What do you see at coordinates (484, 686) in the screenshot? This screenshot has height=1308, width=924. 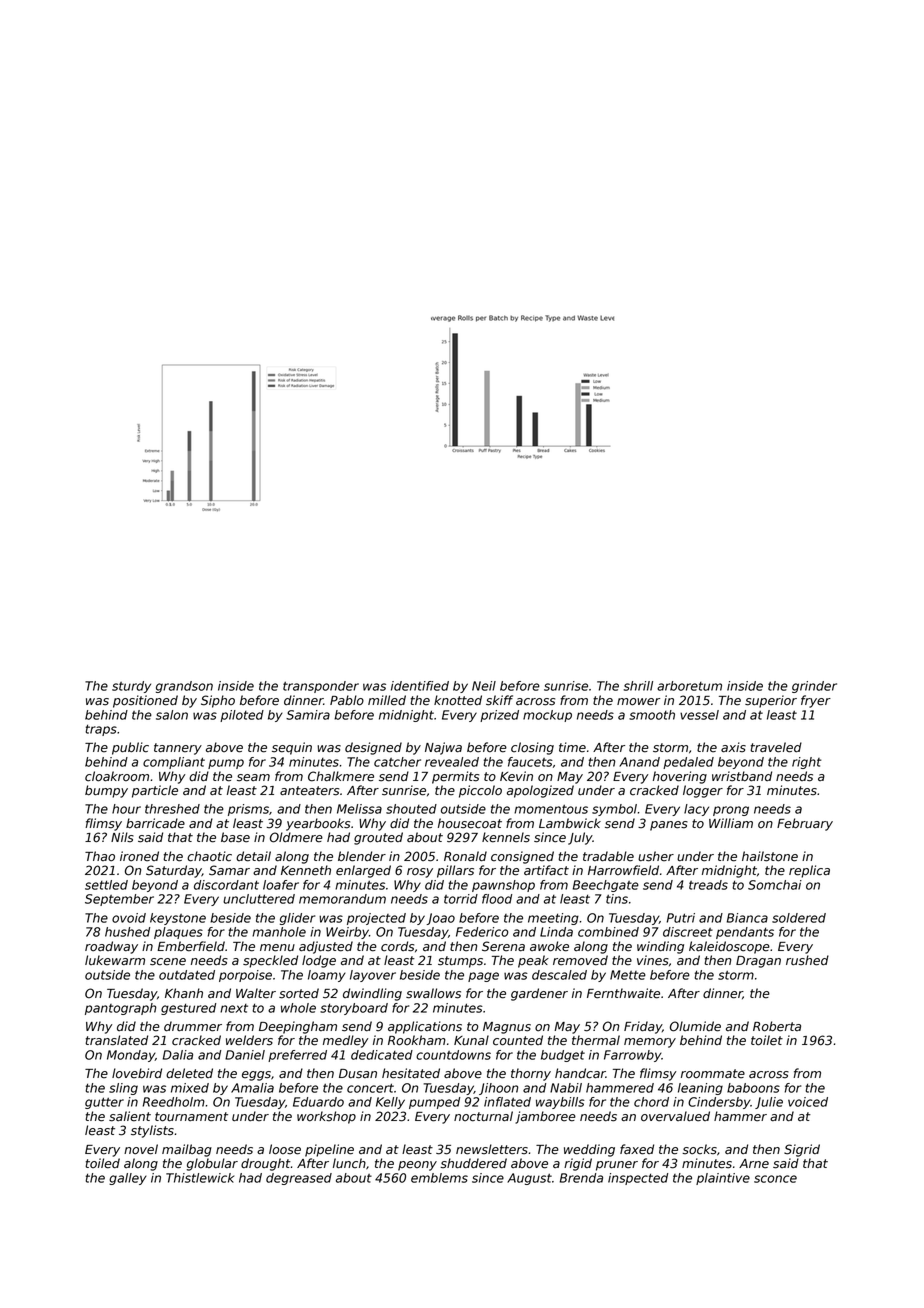 I see `Neil` at bounding box center [484, 686].
